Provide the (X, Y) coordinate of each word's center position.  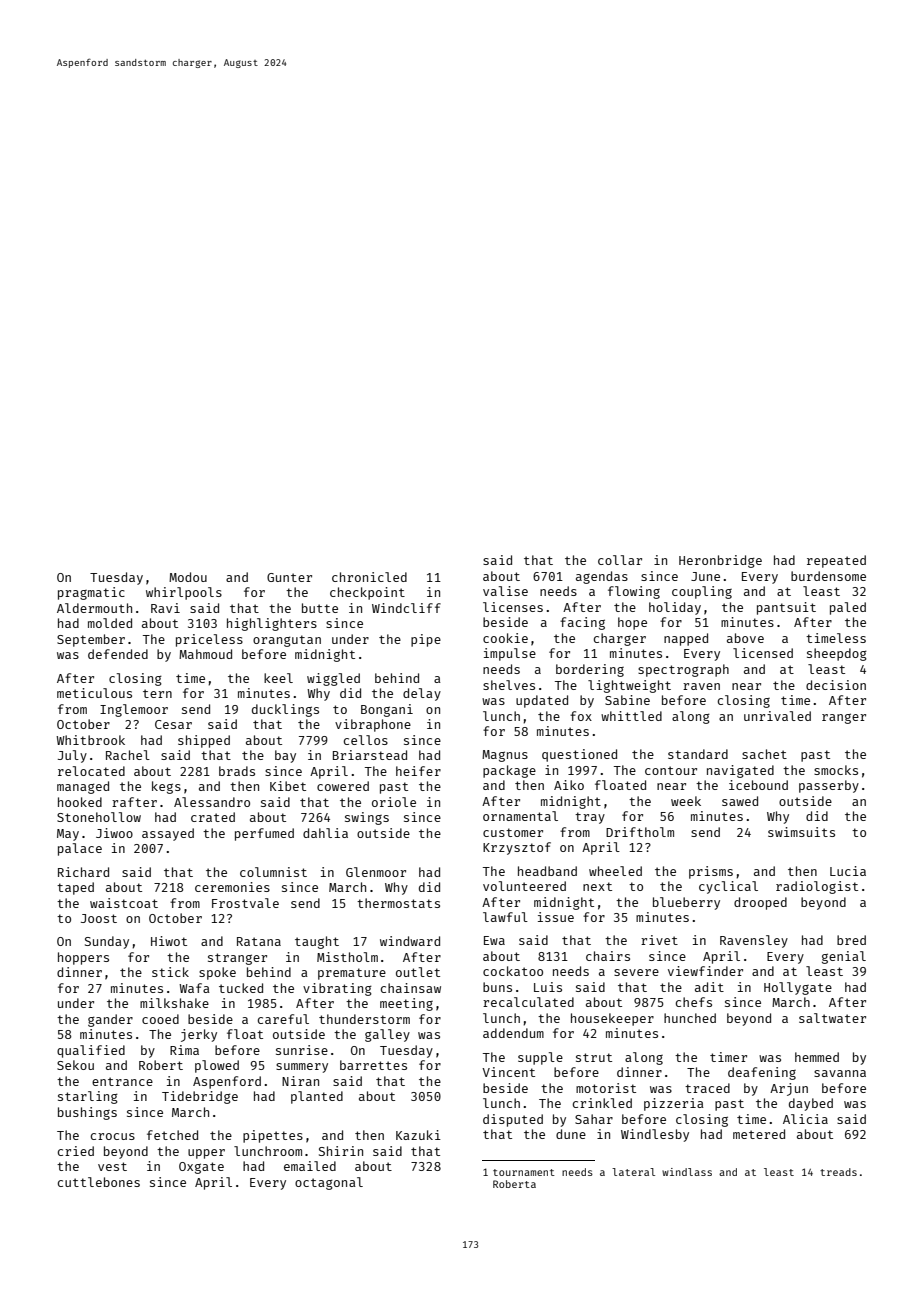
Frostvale (245, 903)
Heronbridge (720, 561)
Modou (188, 577)
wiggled (333, 679)
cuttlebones (99, 1182)
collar (620, 560)
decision (836, 685)
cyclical (728, 887)
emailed (310, 1166)
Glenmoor (376, 872)
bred (851, 940)
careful (283, 1019)
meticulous (94, 693)
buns (497, 987)
